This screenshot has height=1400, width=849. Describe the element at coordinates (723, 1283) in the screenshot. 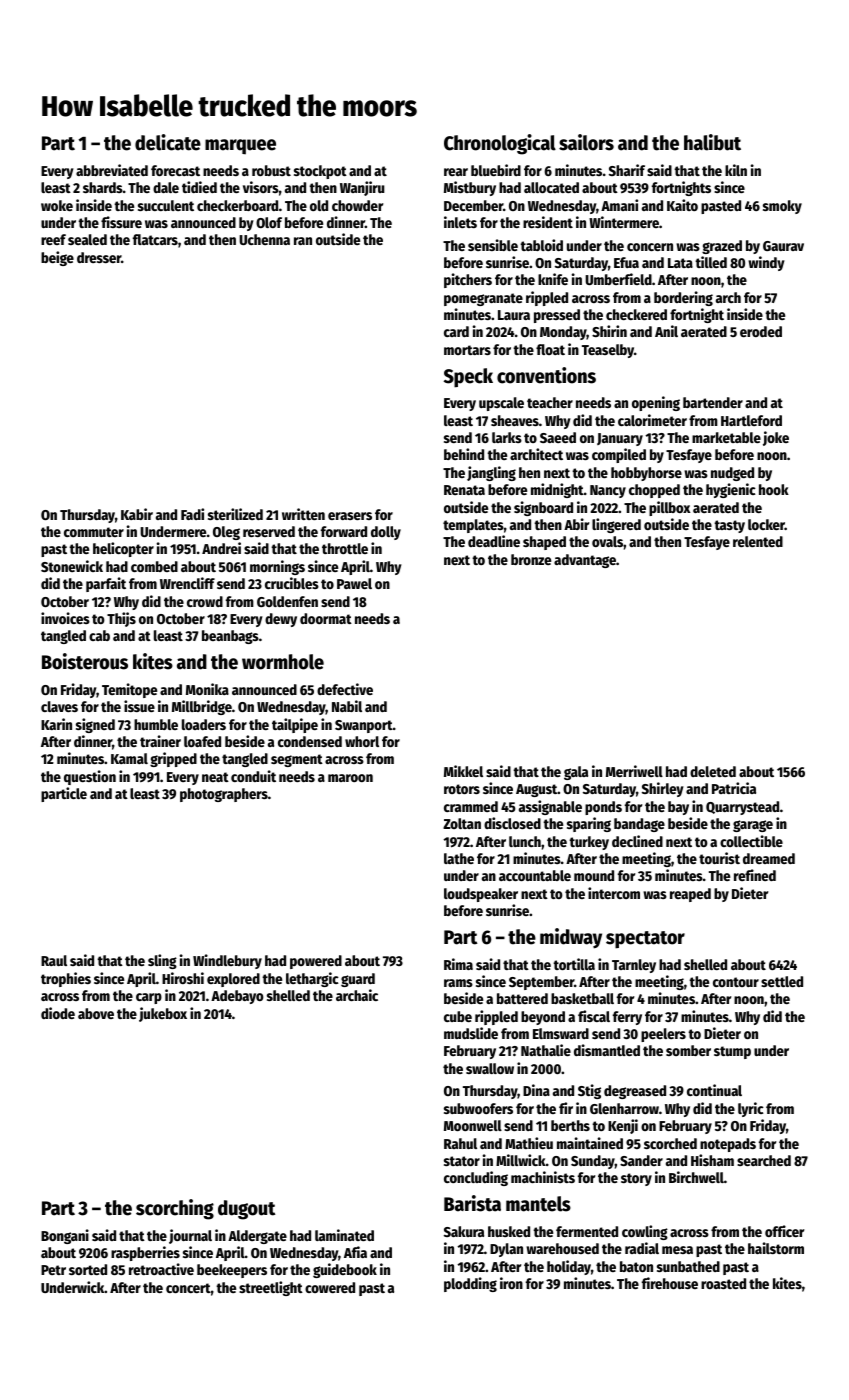

I see `roasted` at that location.
